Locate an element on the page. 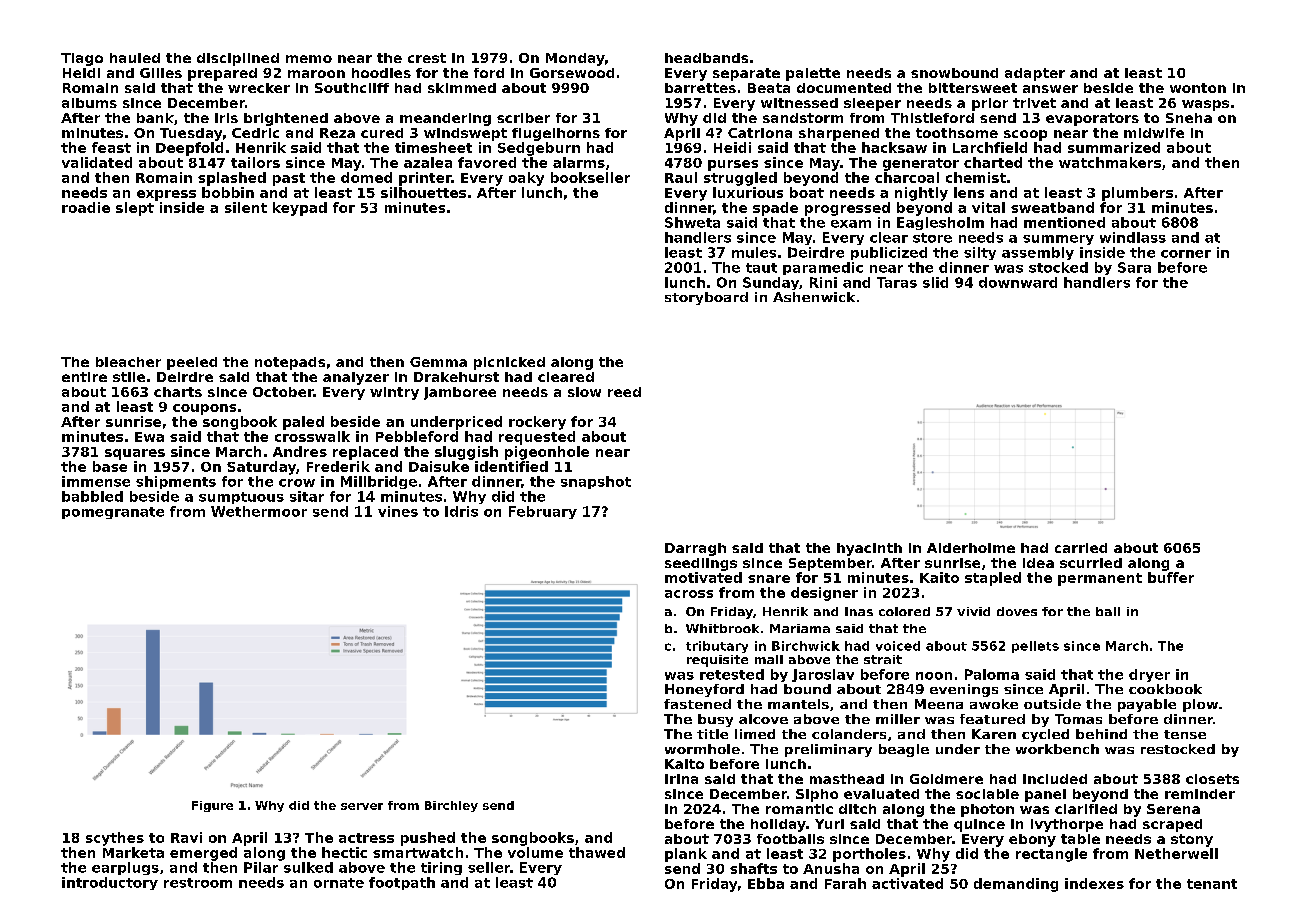 The image size is (1308, 924). Alderholme is located at coordinates (971, 548).
